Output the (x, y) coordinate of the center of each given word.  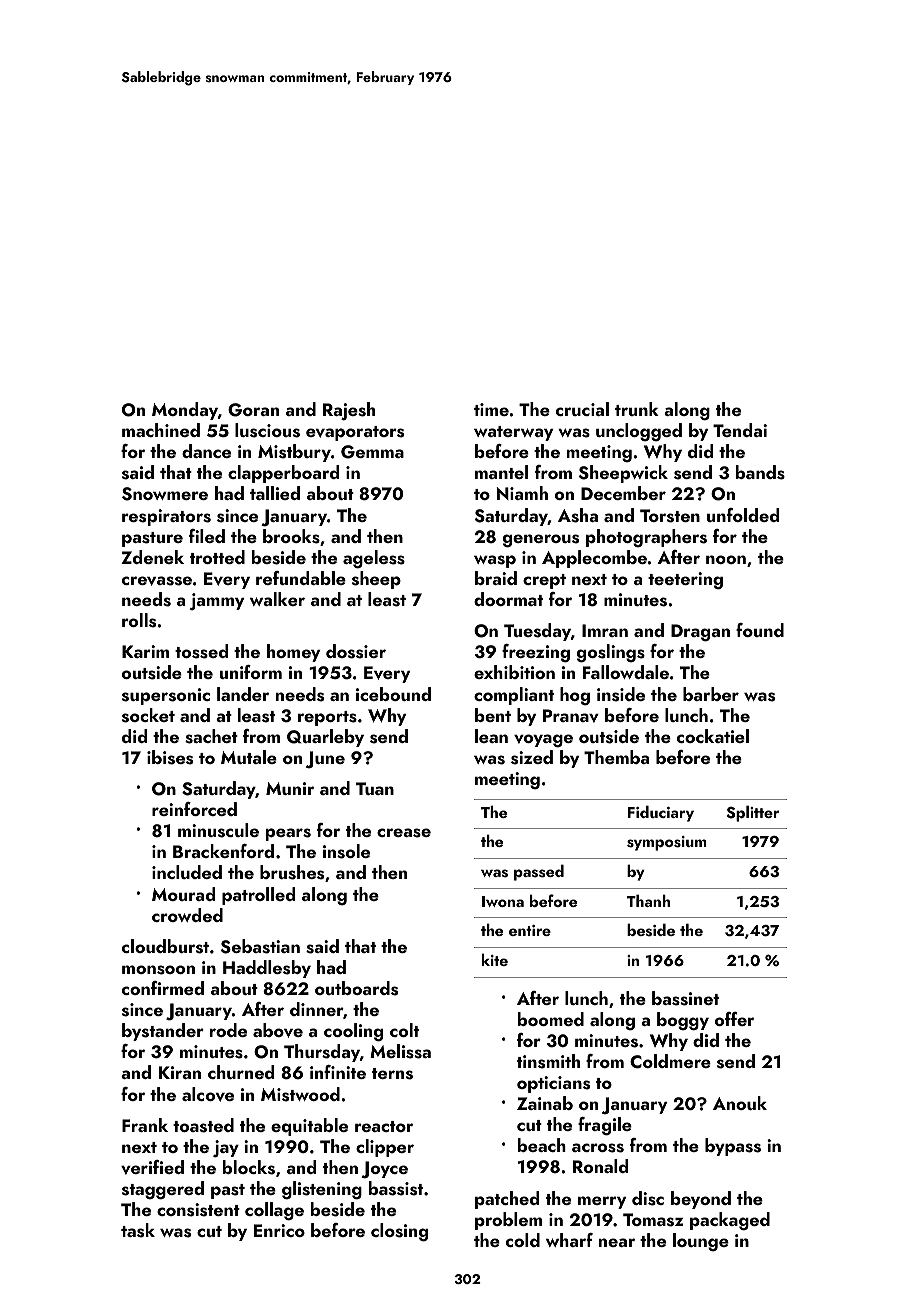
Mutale (249, 757)
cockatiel (713, 736)
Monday (185, 411)
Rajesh (349, 411)
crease (404, 833)
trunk (637, 409)
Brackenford (223, 851)
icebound (393, 694)
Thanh (648, 900)
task (138, 1230)
